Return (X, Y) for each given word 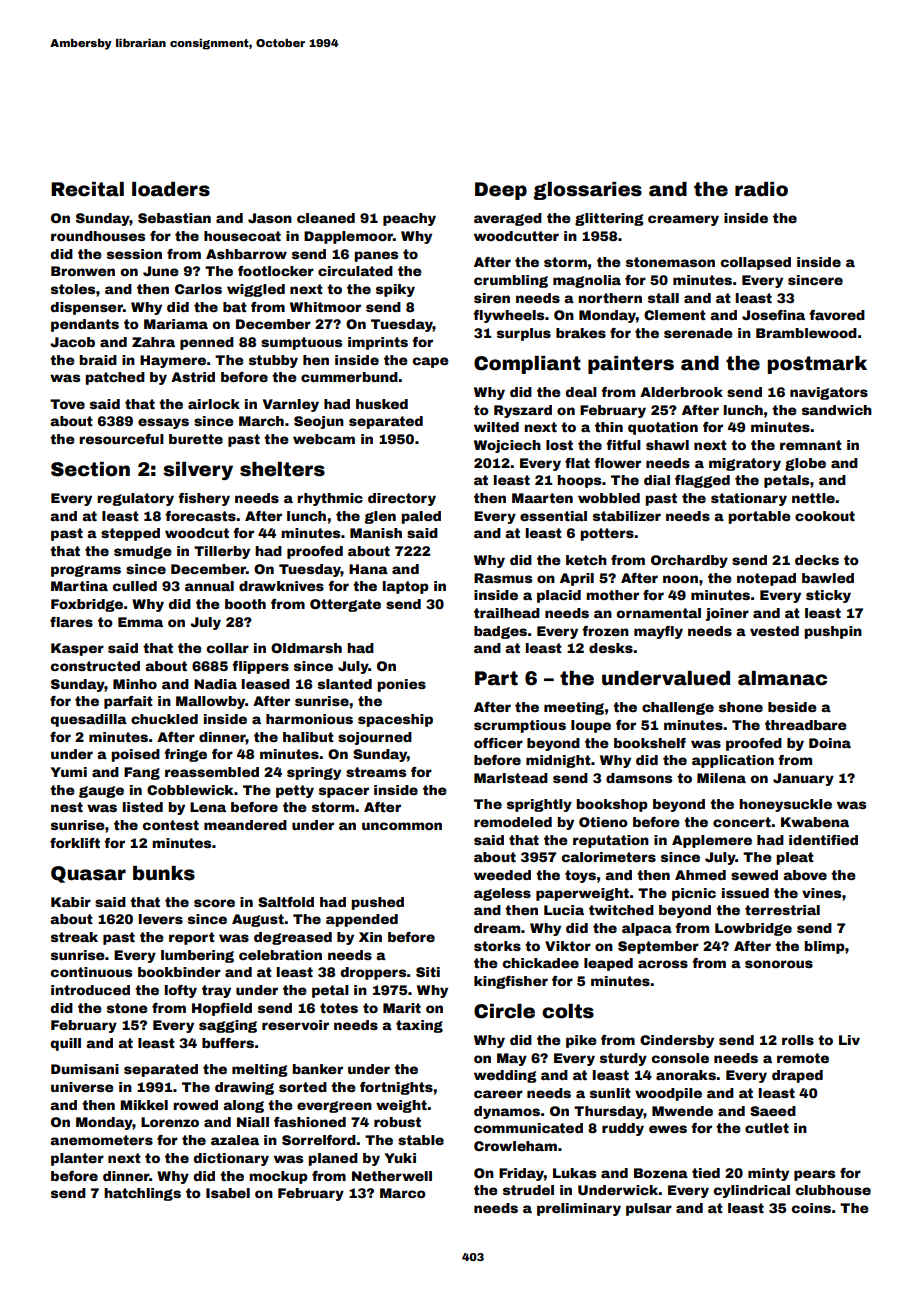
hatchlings (142, 1194)
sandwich (837, 410)
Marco (403, 1193)
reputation (611, 841)
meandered (245, 825)
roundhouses (98, 236)
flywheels (508, 316)
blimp (824, 947)
